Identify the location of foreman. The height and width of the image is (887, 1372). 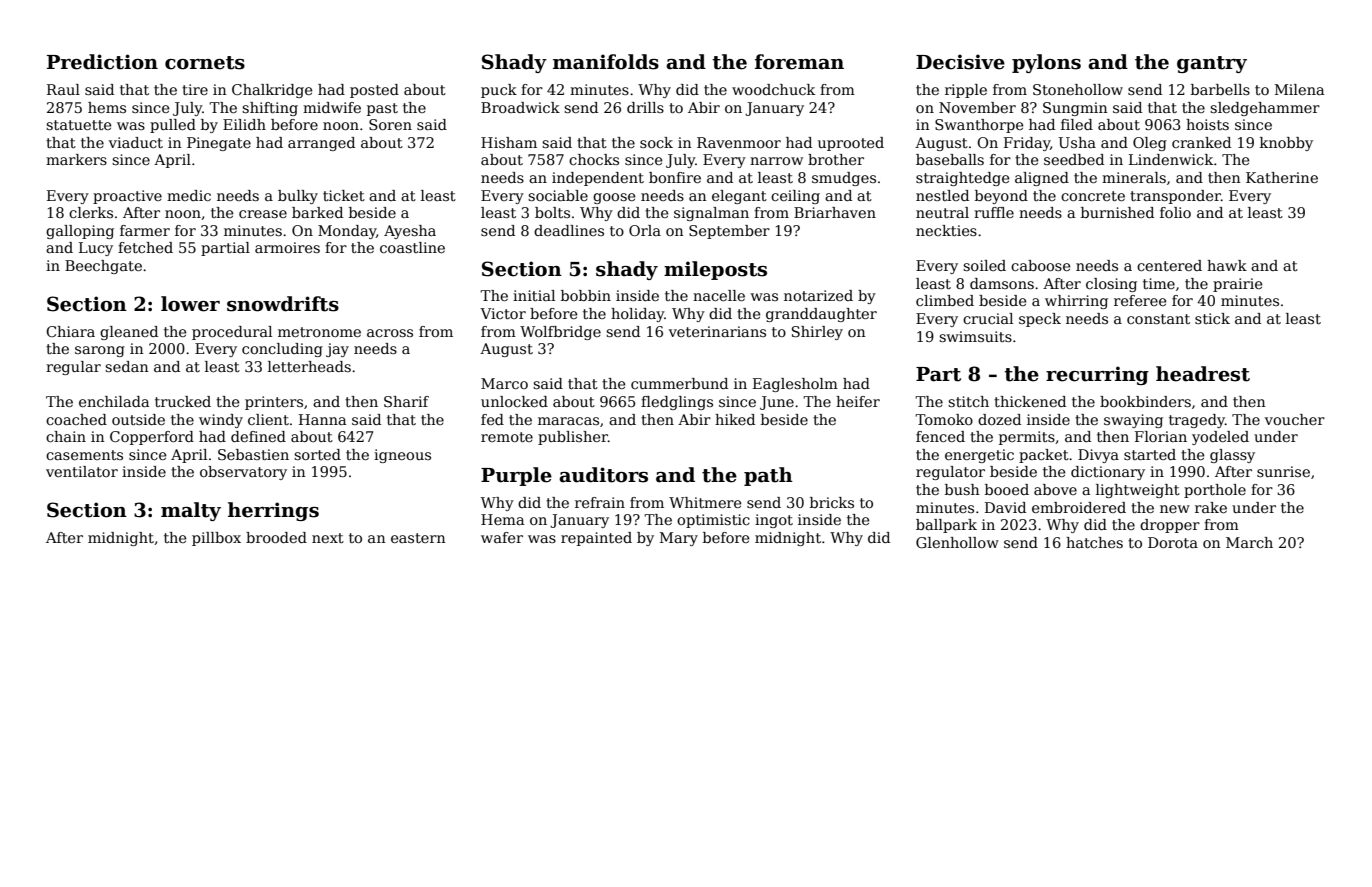
(799, 62).
